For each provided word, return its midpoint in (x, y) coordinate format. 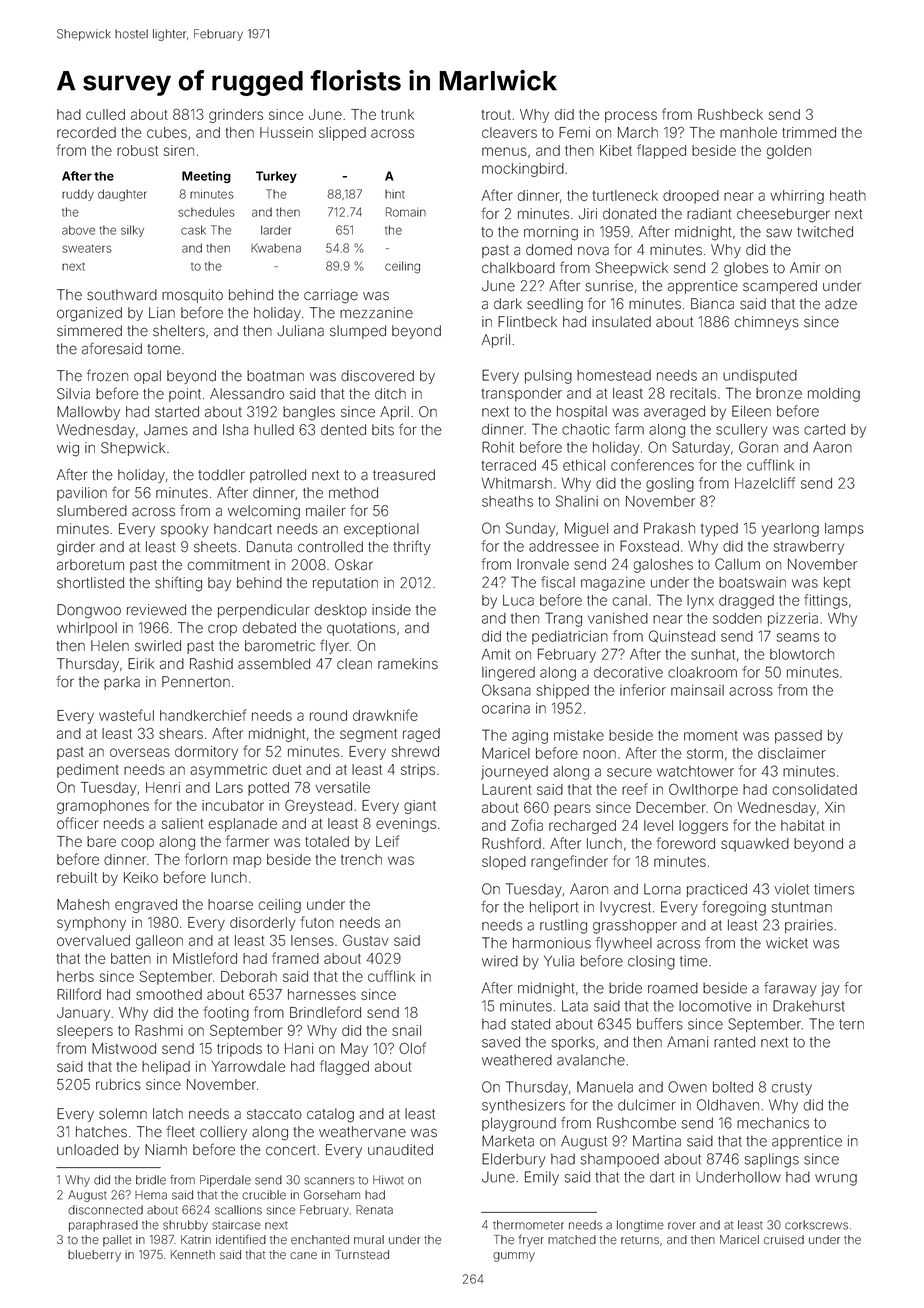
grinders (236, 116)
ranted (734, 1042)
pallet (117, 1241)
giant (420, 807)
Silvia (73, 394)
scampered (780, 287)
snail (406, 1030)
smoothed (169, 994)
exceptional (381, 530)
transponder (521, 395)
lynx (700, 602)
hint (395, 194)
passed (798, 737)
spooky (185, 530)
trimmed (809, 132)
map (247, 862)
